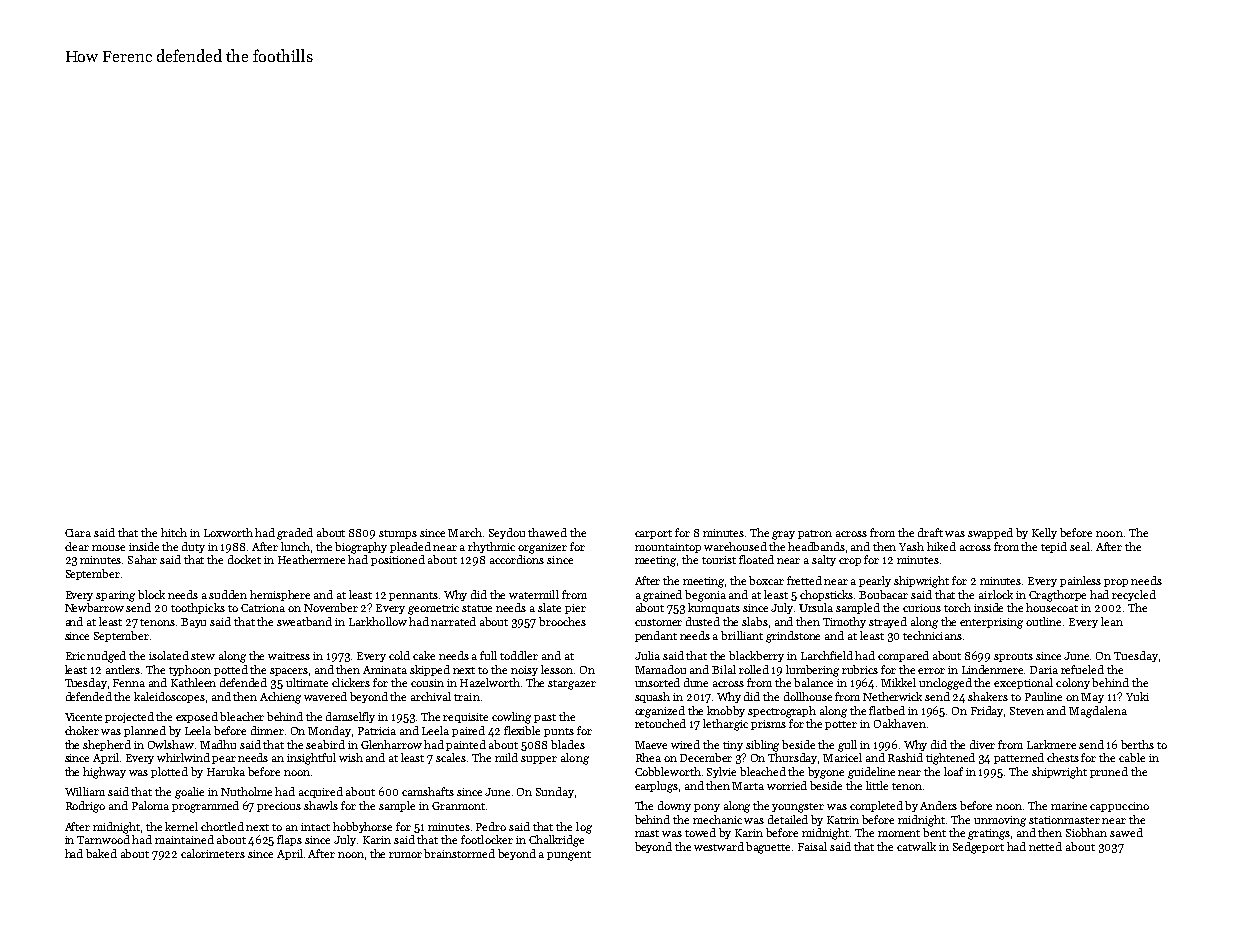 Image resolution: width=1233 pixels, height=952 pixels. Describe the element at coordinates (562, 621) in the page. I see `brooches` at that location.
